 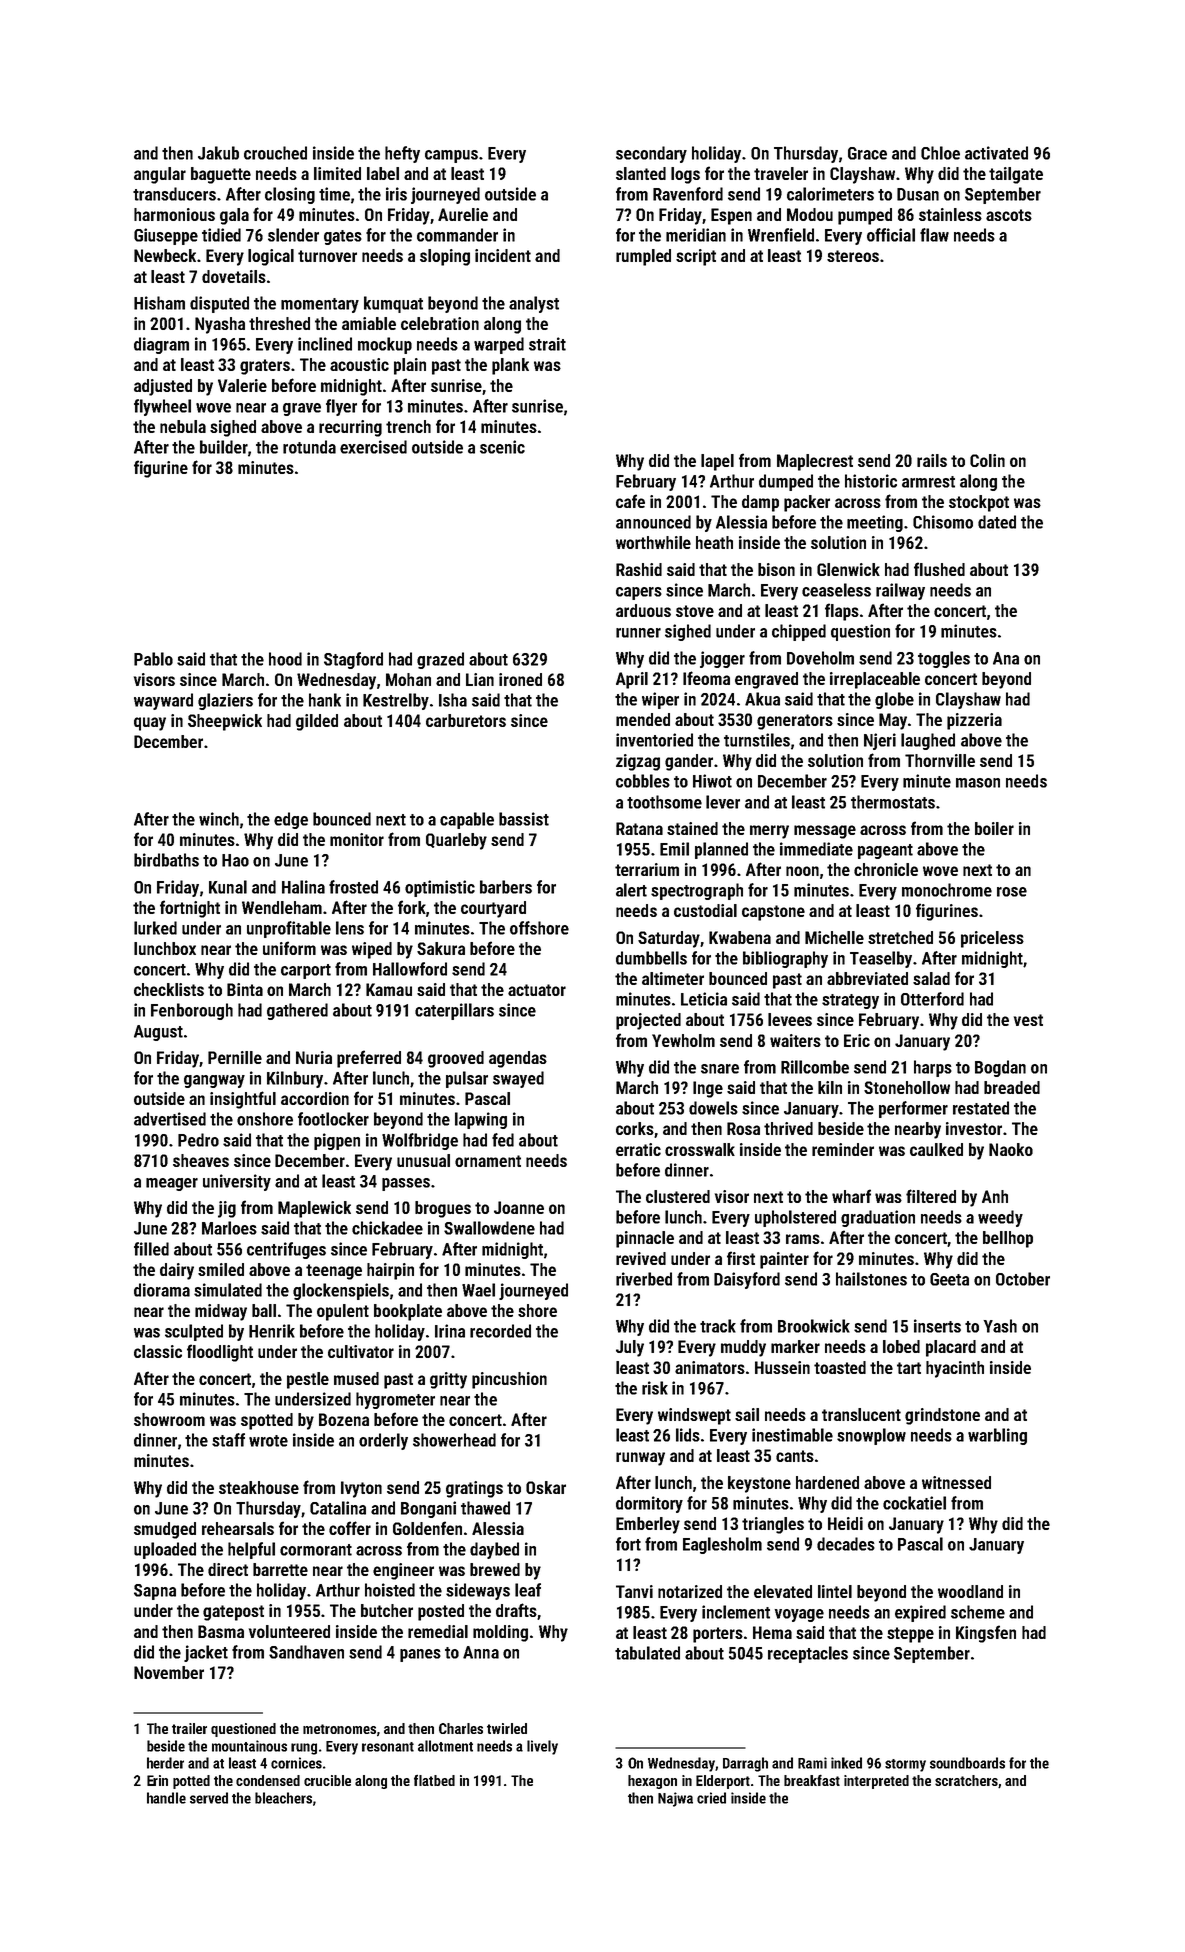 What do you see at coordinates (1012, 1087) in the image?
I see `breaded` at bounding box center [1012, 1087].
